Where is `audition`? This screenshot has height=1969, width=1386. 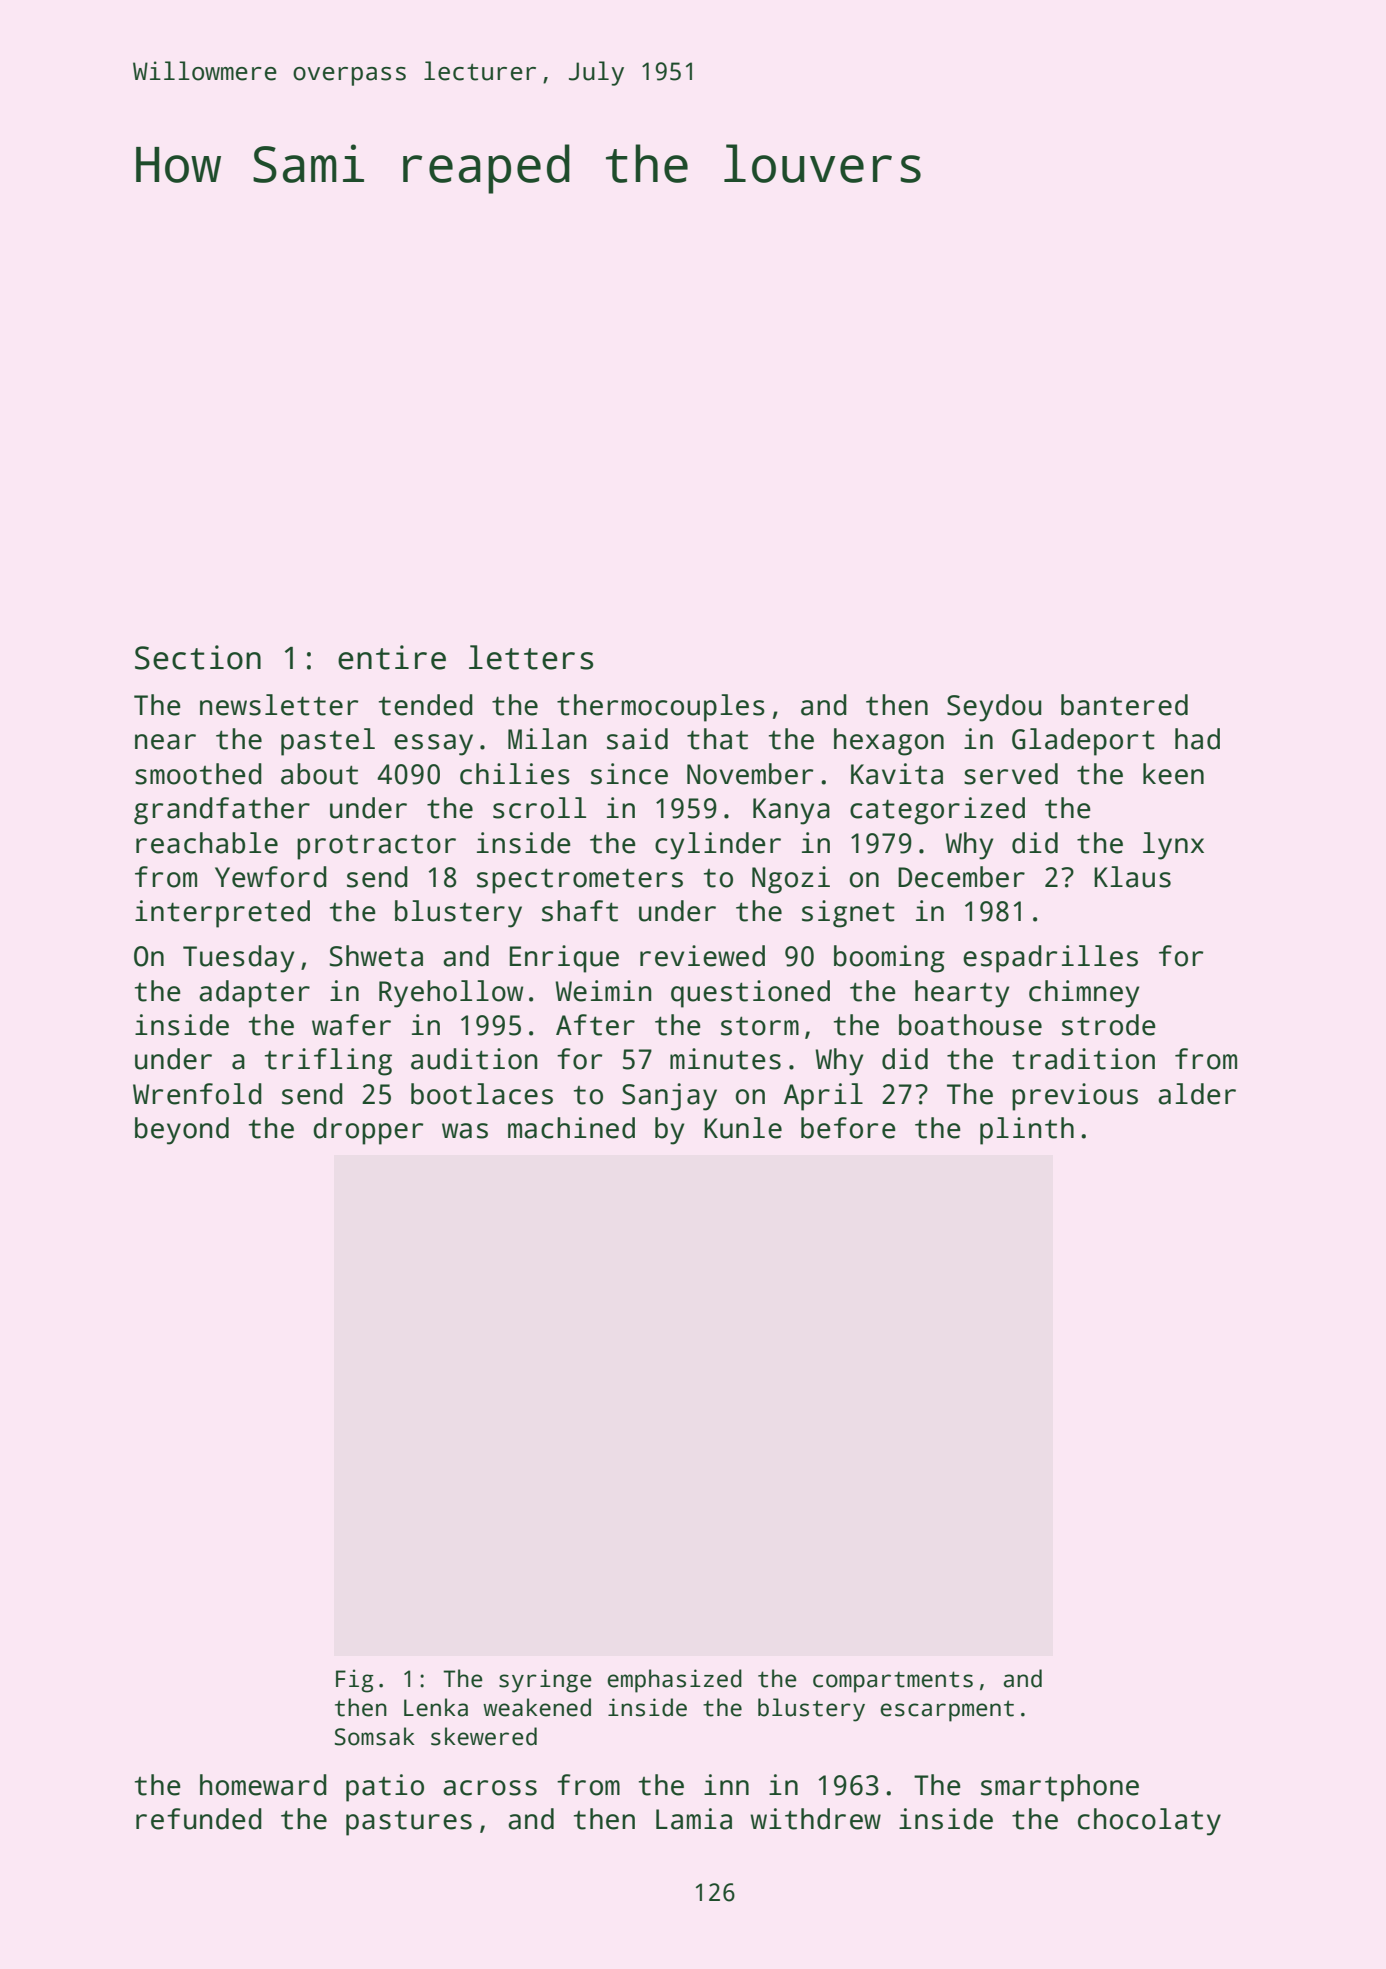 audition is located at coordinates (474, 1059).
